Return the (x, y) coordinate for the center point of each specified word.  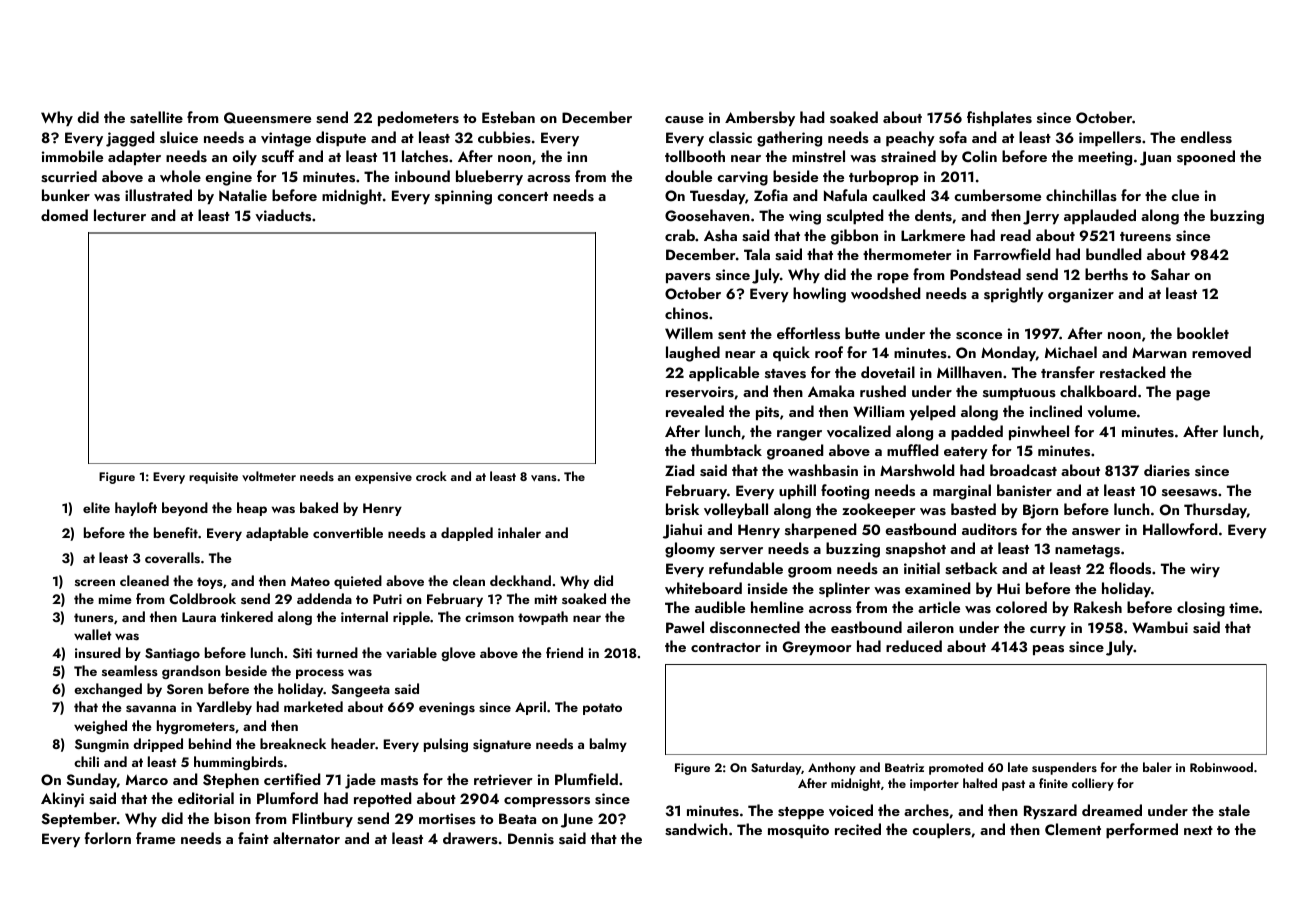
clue (1185, 195)
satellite (156, 117)
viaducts (283, 215)
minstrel (818, 156)
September (79, 819)
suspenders (1064, 768)
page (1193, 395)
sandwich (696, 829)
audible (720, 607)
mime (115, 599)
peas (1048, 650)
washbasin (823, 470)
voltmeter (269, 476)
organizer (1081, 295)
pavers (688, 278)
